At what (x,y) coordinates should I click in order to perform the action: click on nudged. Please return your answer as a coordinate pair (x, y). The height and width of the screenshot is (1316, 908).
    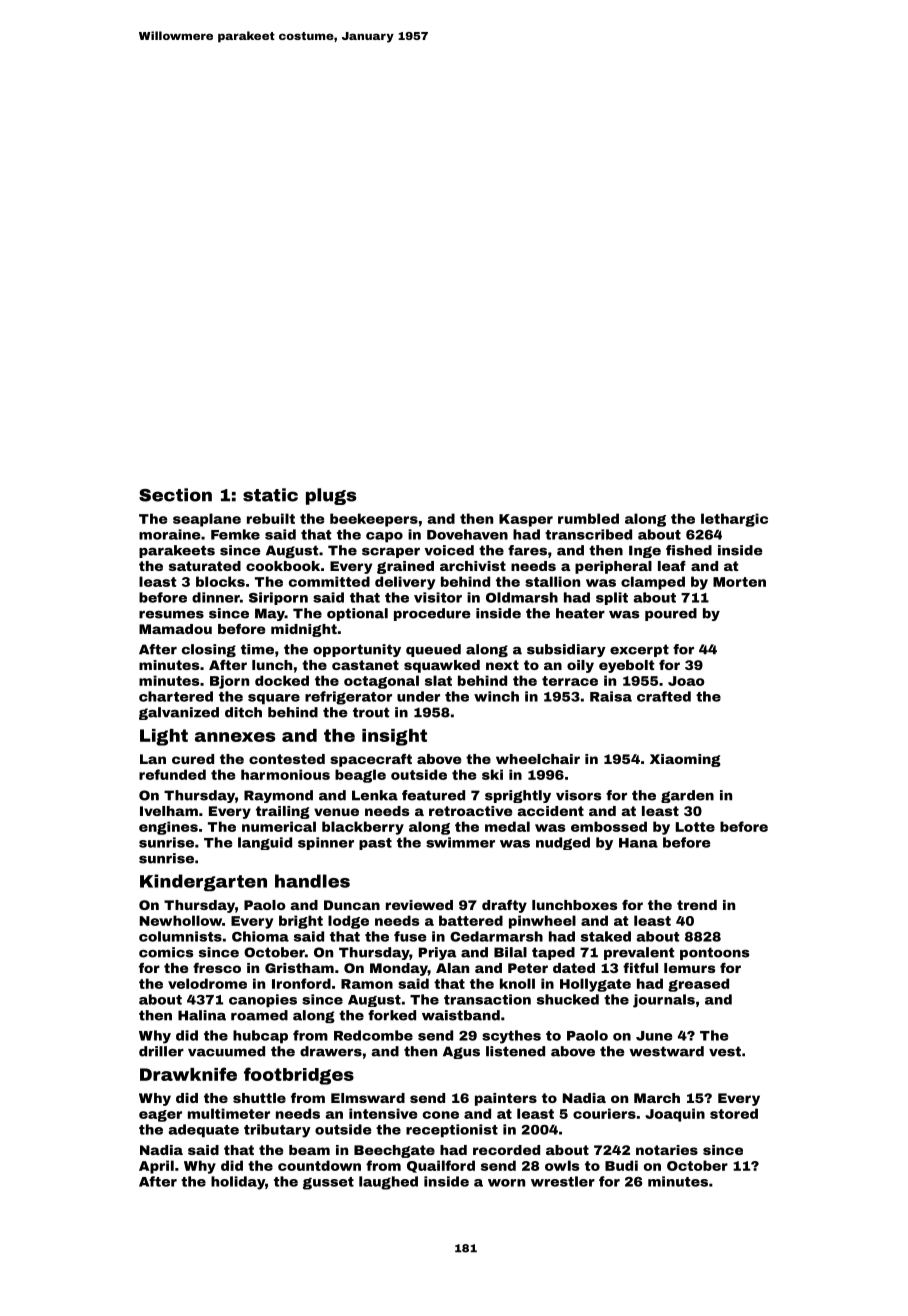
    Looking at the image, I should click on (563, 843).
